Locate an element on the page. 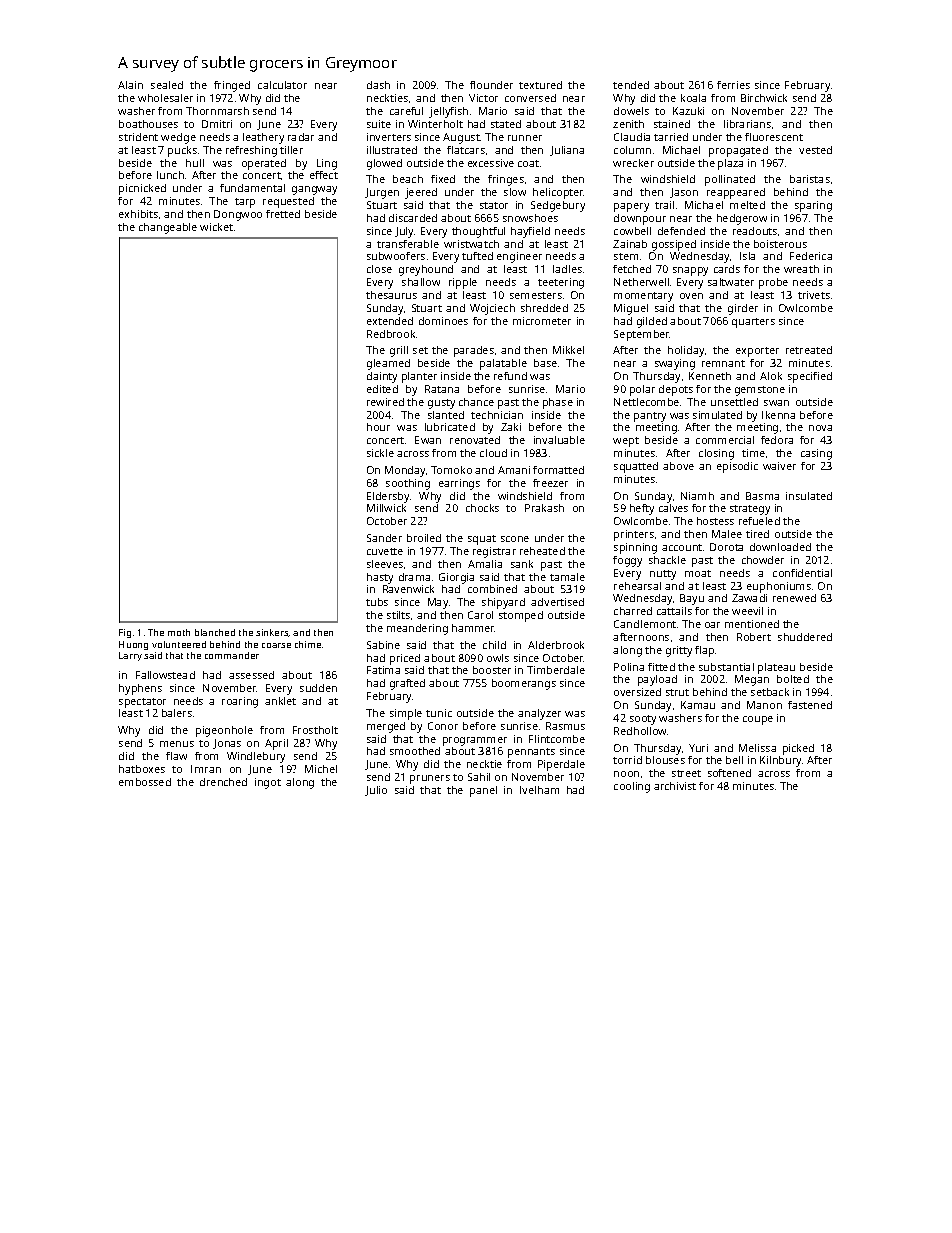 This image has height=1233, width=952. glowed is located at coordinates (384, 164).
